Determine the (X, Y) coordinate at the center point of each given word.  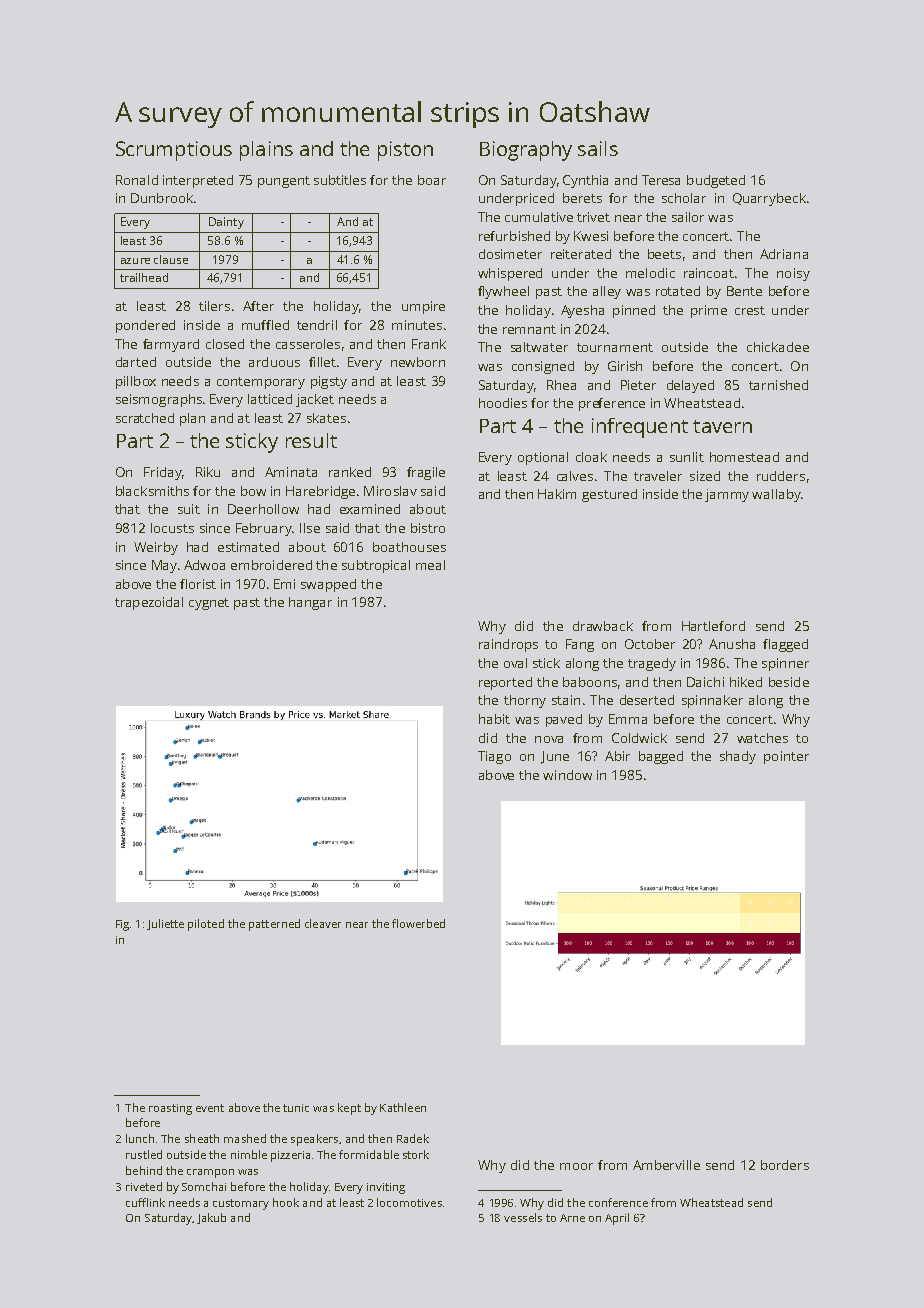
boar (432, 180)
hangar (310, 603)
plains (266, 151)
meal (430, 565)
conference (618, 1202)
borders (785, 1165)
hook (286, 1202)
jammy (727, 495)
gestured (609, 495)
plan (192, 419)
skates (326, 418)
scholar (684, 198)
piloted (206, 925)
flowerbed (418, 923)
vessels (523, 1217)
